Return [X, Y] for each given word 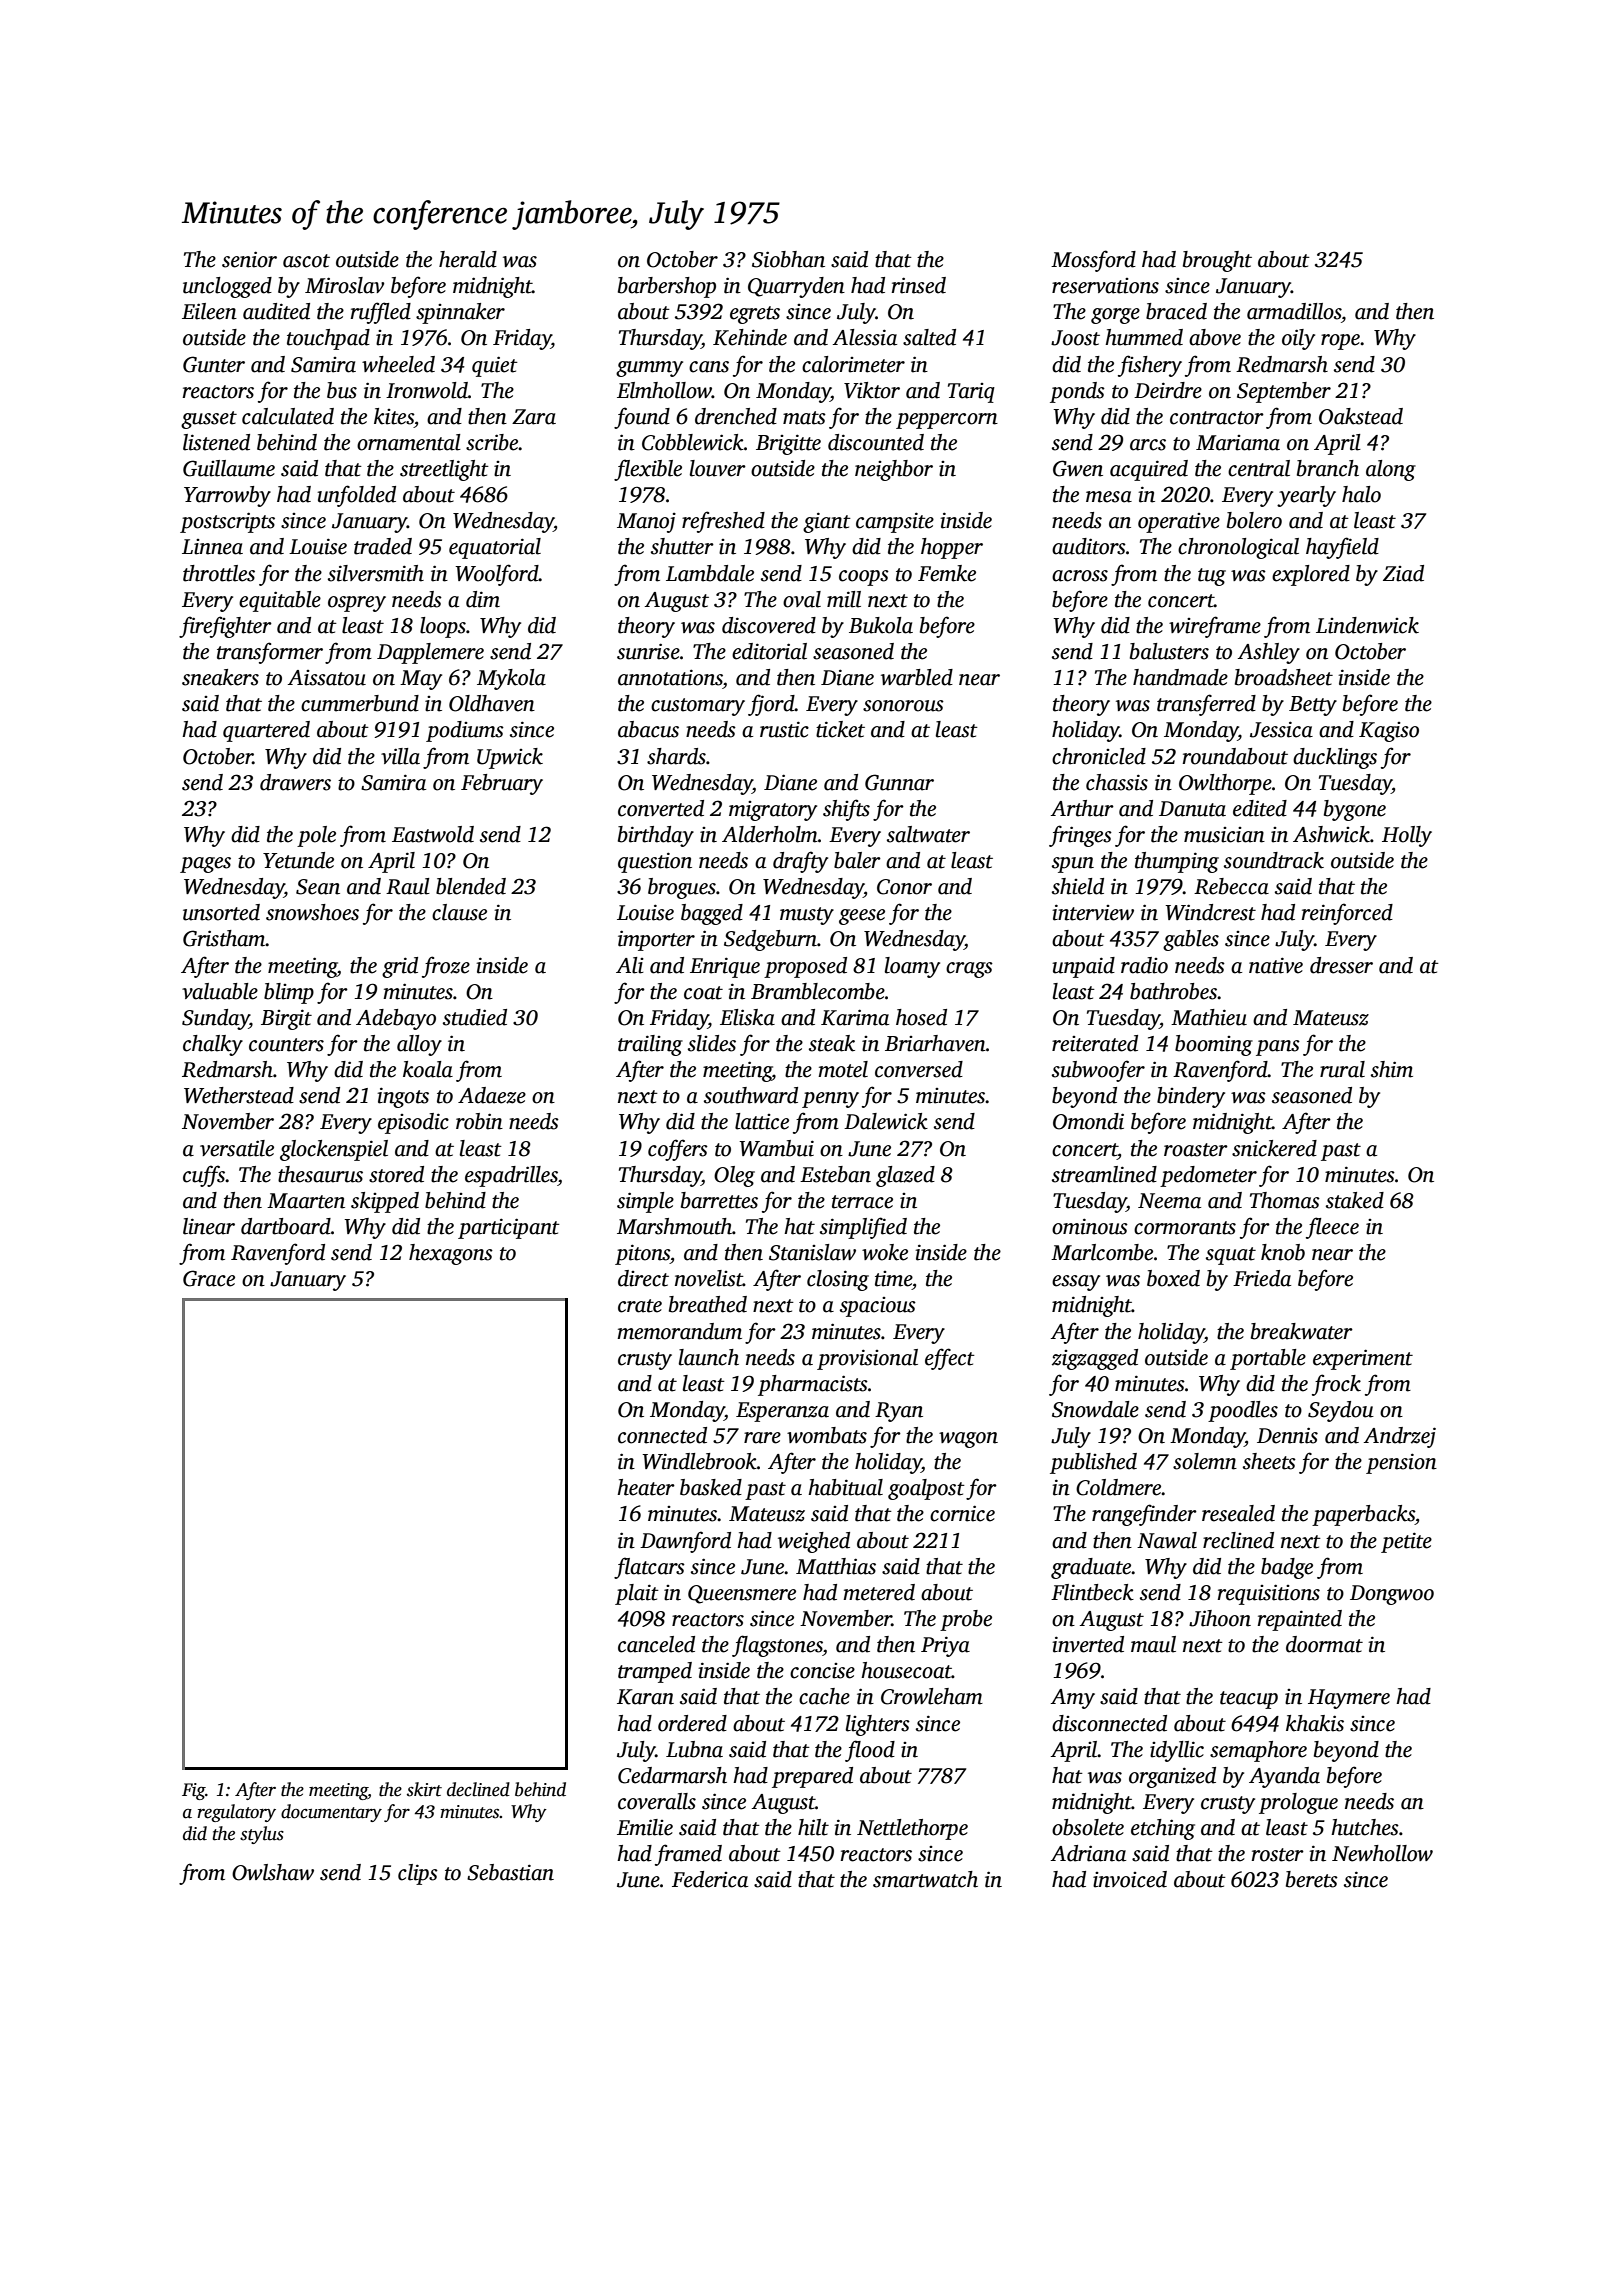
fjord [771, 705]
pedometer [1208, 1176]
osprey [357, 604]
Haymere [1349, 1699]
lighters [878, 1725]
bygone [1355, 810]
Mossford [1093, 261]
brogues [682, 888]
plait [637, 1594]
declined [478, 1789]
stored [396, 1174]
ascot [306, 261]
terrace [862, 1202]
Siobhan [788, 259]
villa [400, 756]
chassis [1117, 782]
